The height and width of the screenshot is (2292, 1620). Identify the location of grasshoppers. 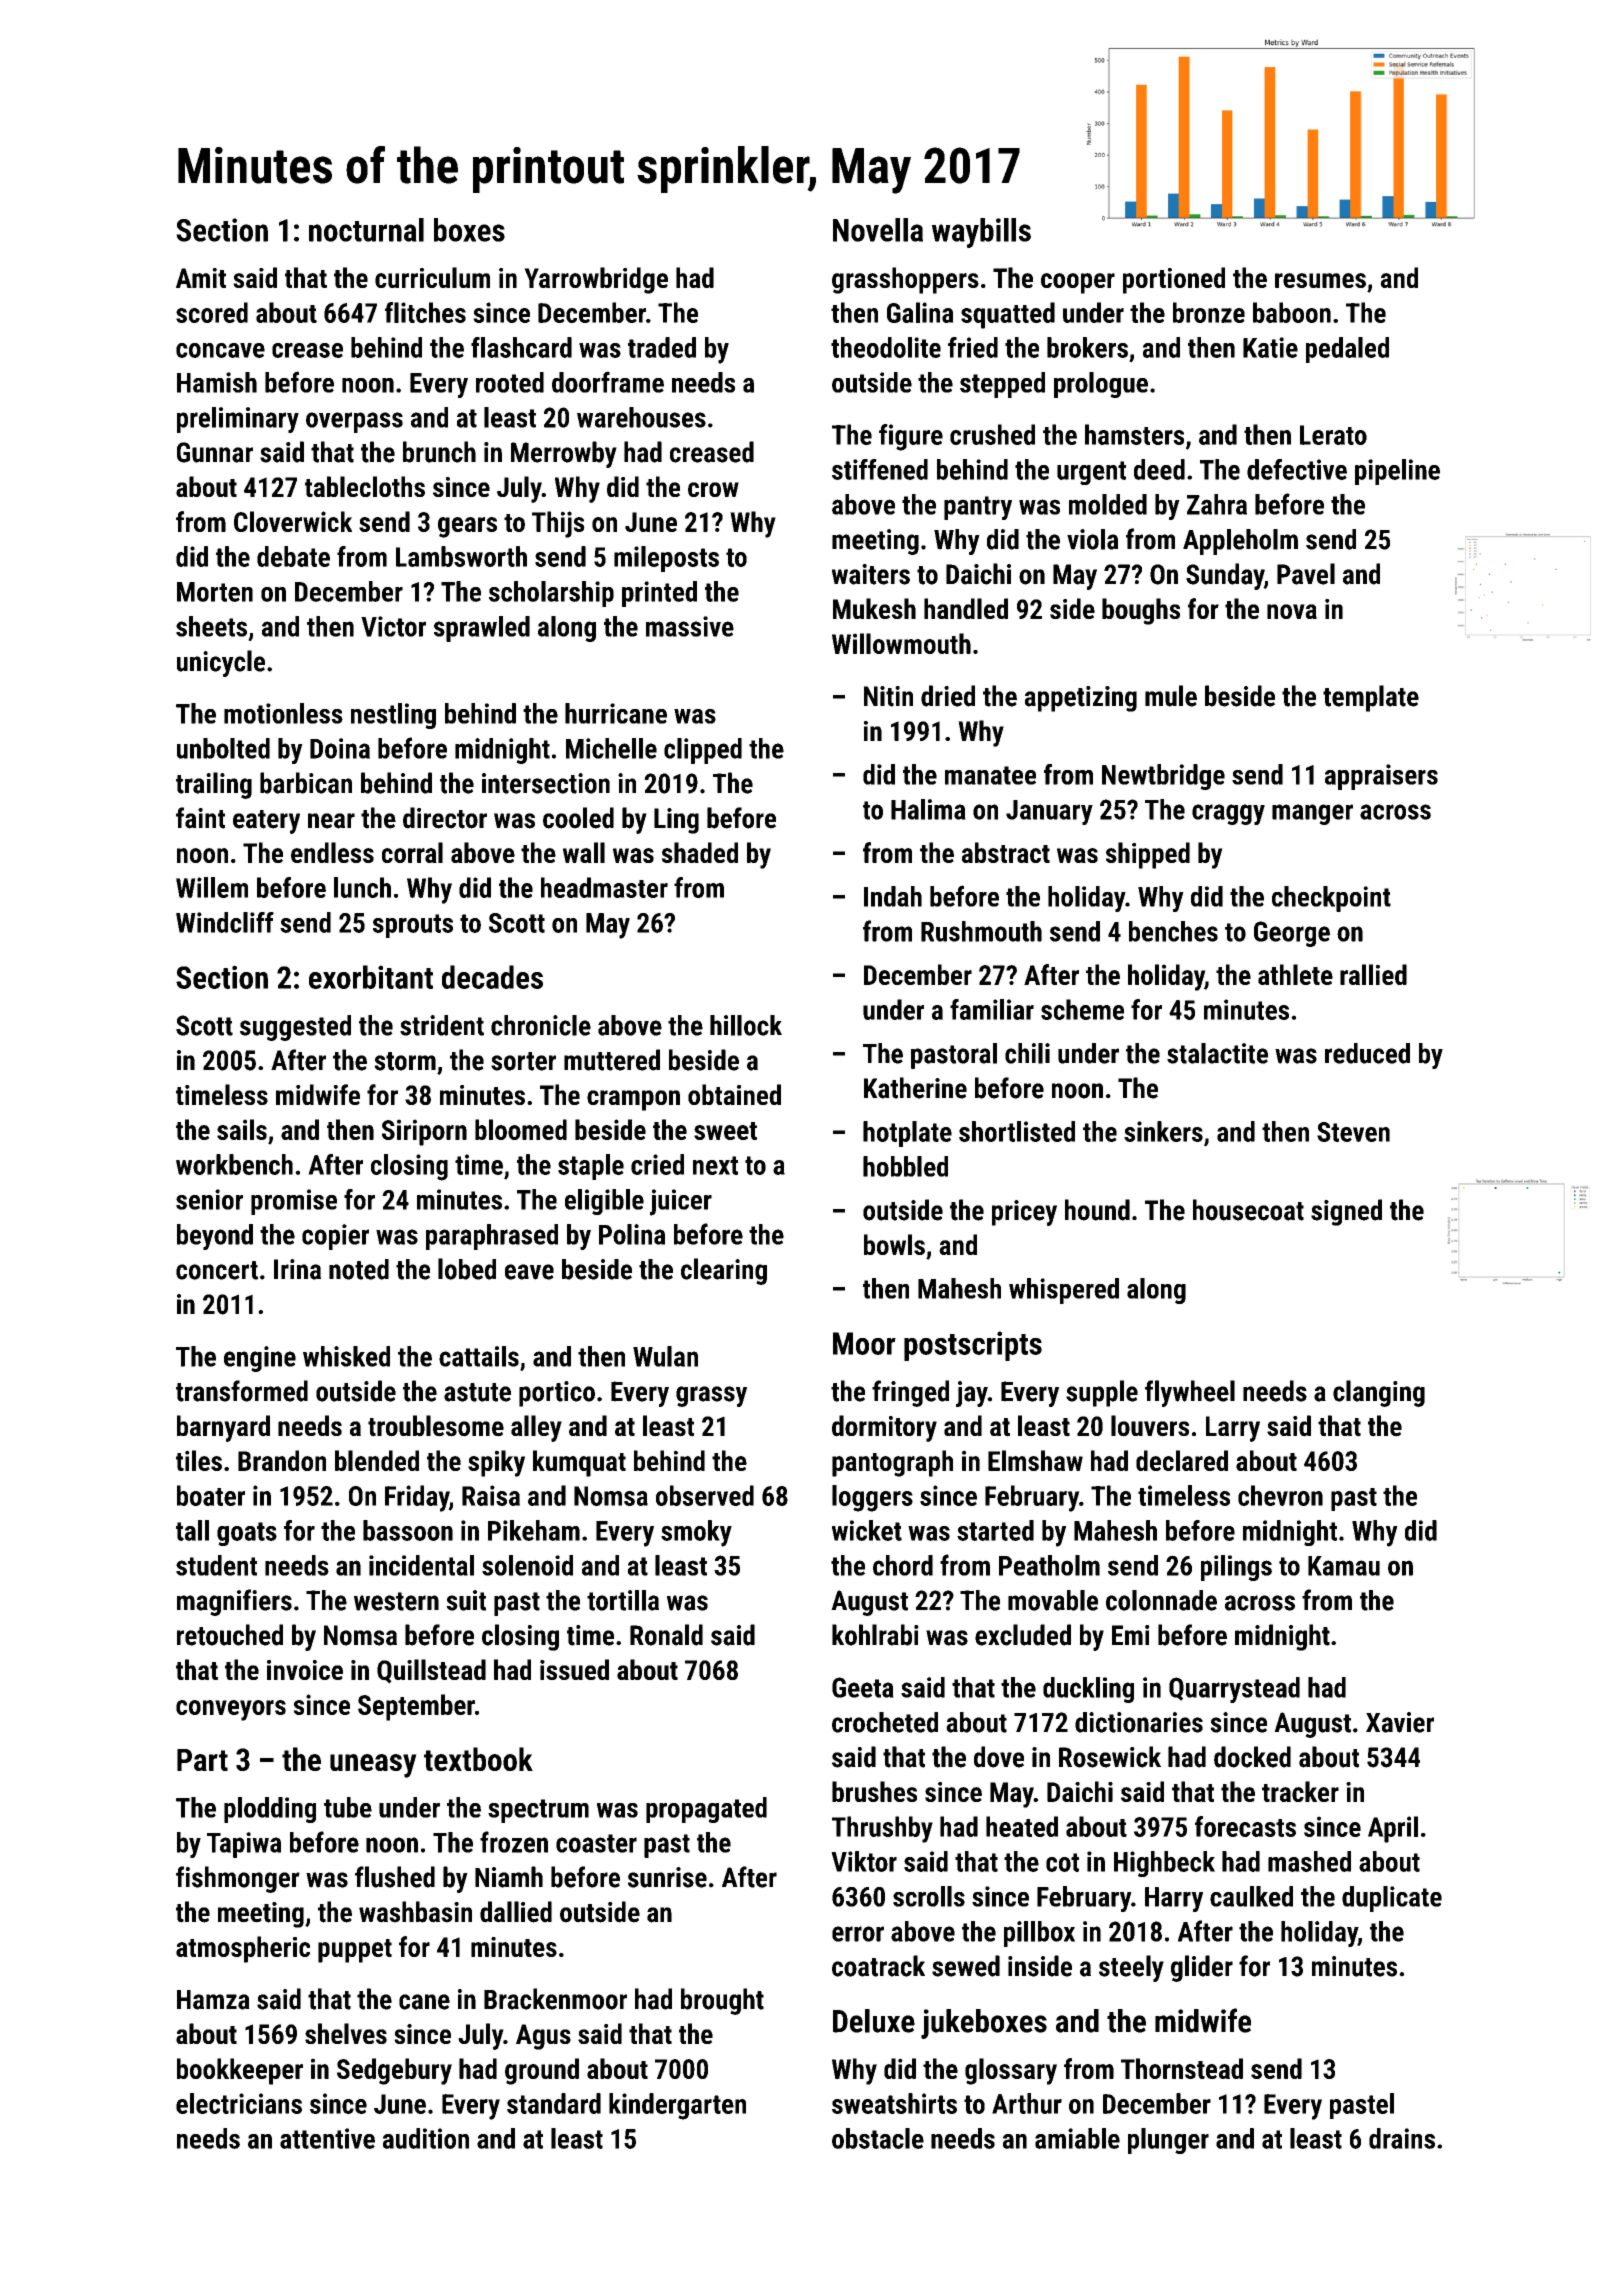
(905, 280).
